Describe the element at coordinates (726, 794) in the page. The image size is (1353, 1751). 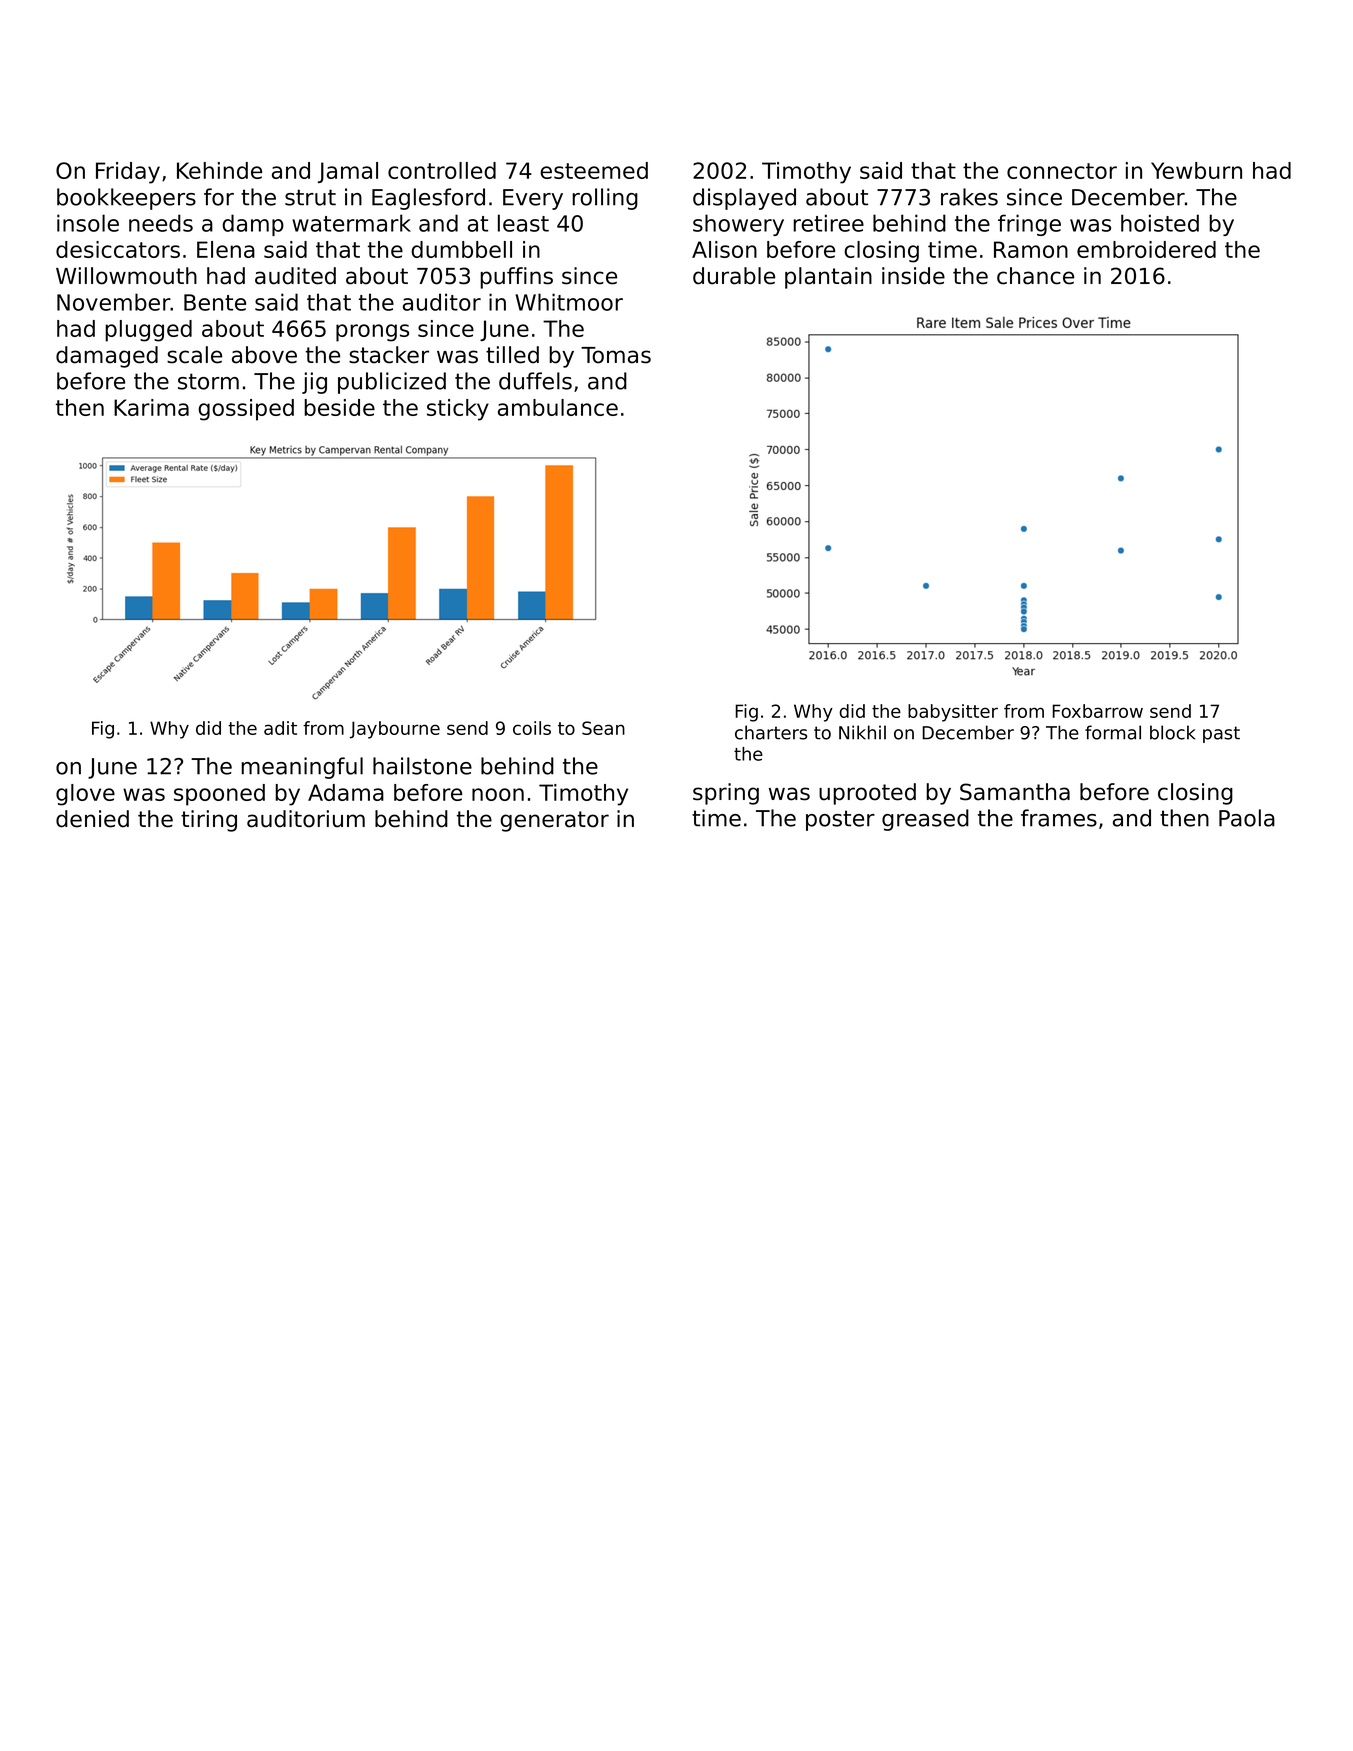
I see `spring` at that location.
